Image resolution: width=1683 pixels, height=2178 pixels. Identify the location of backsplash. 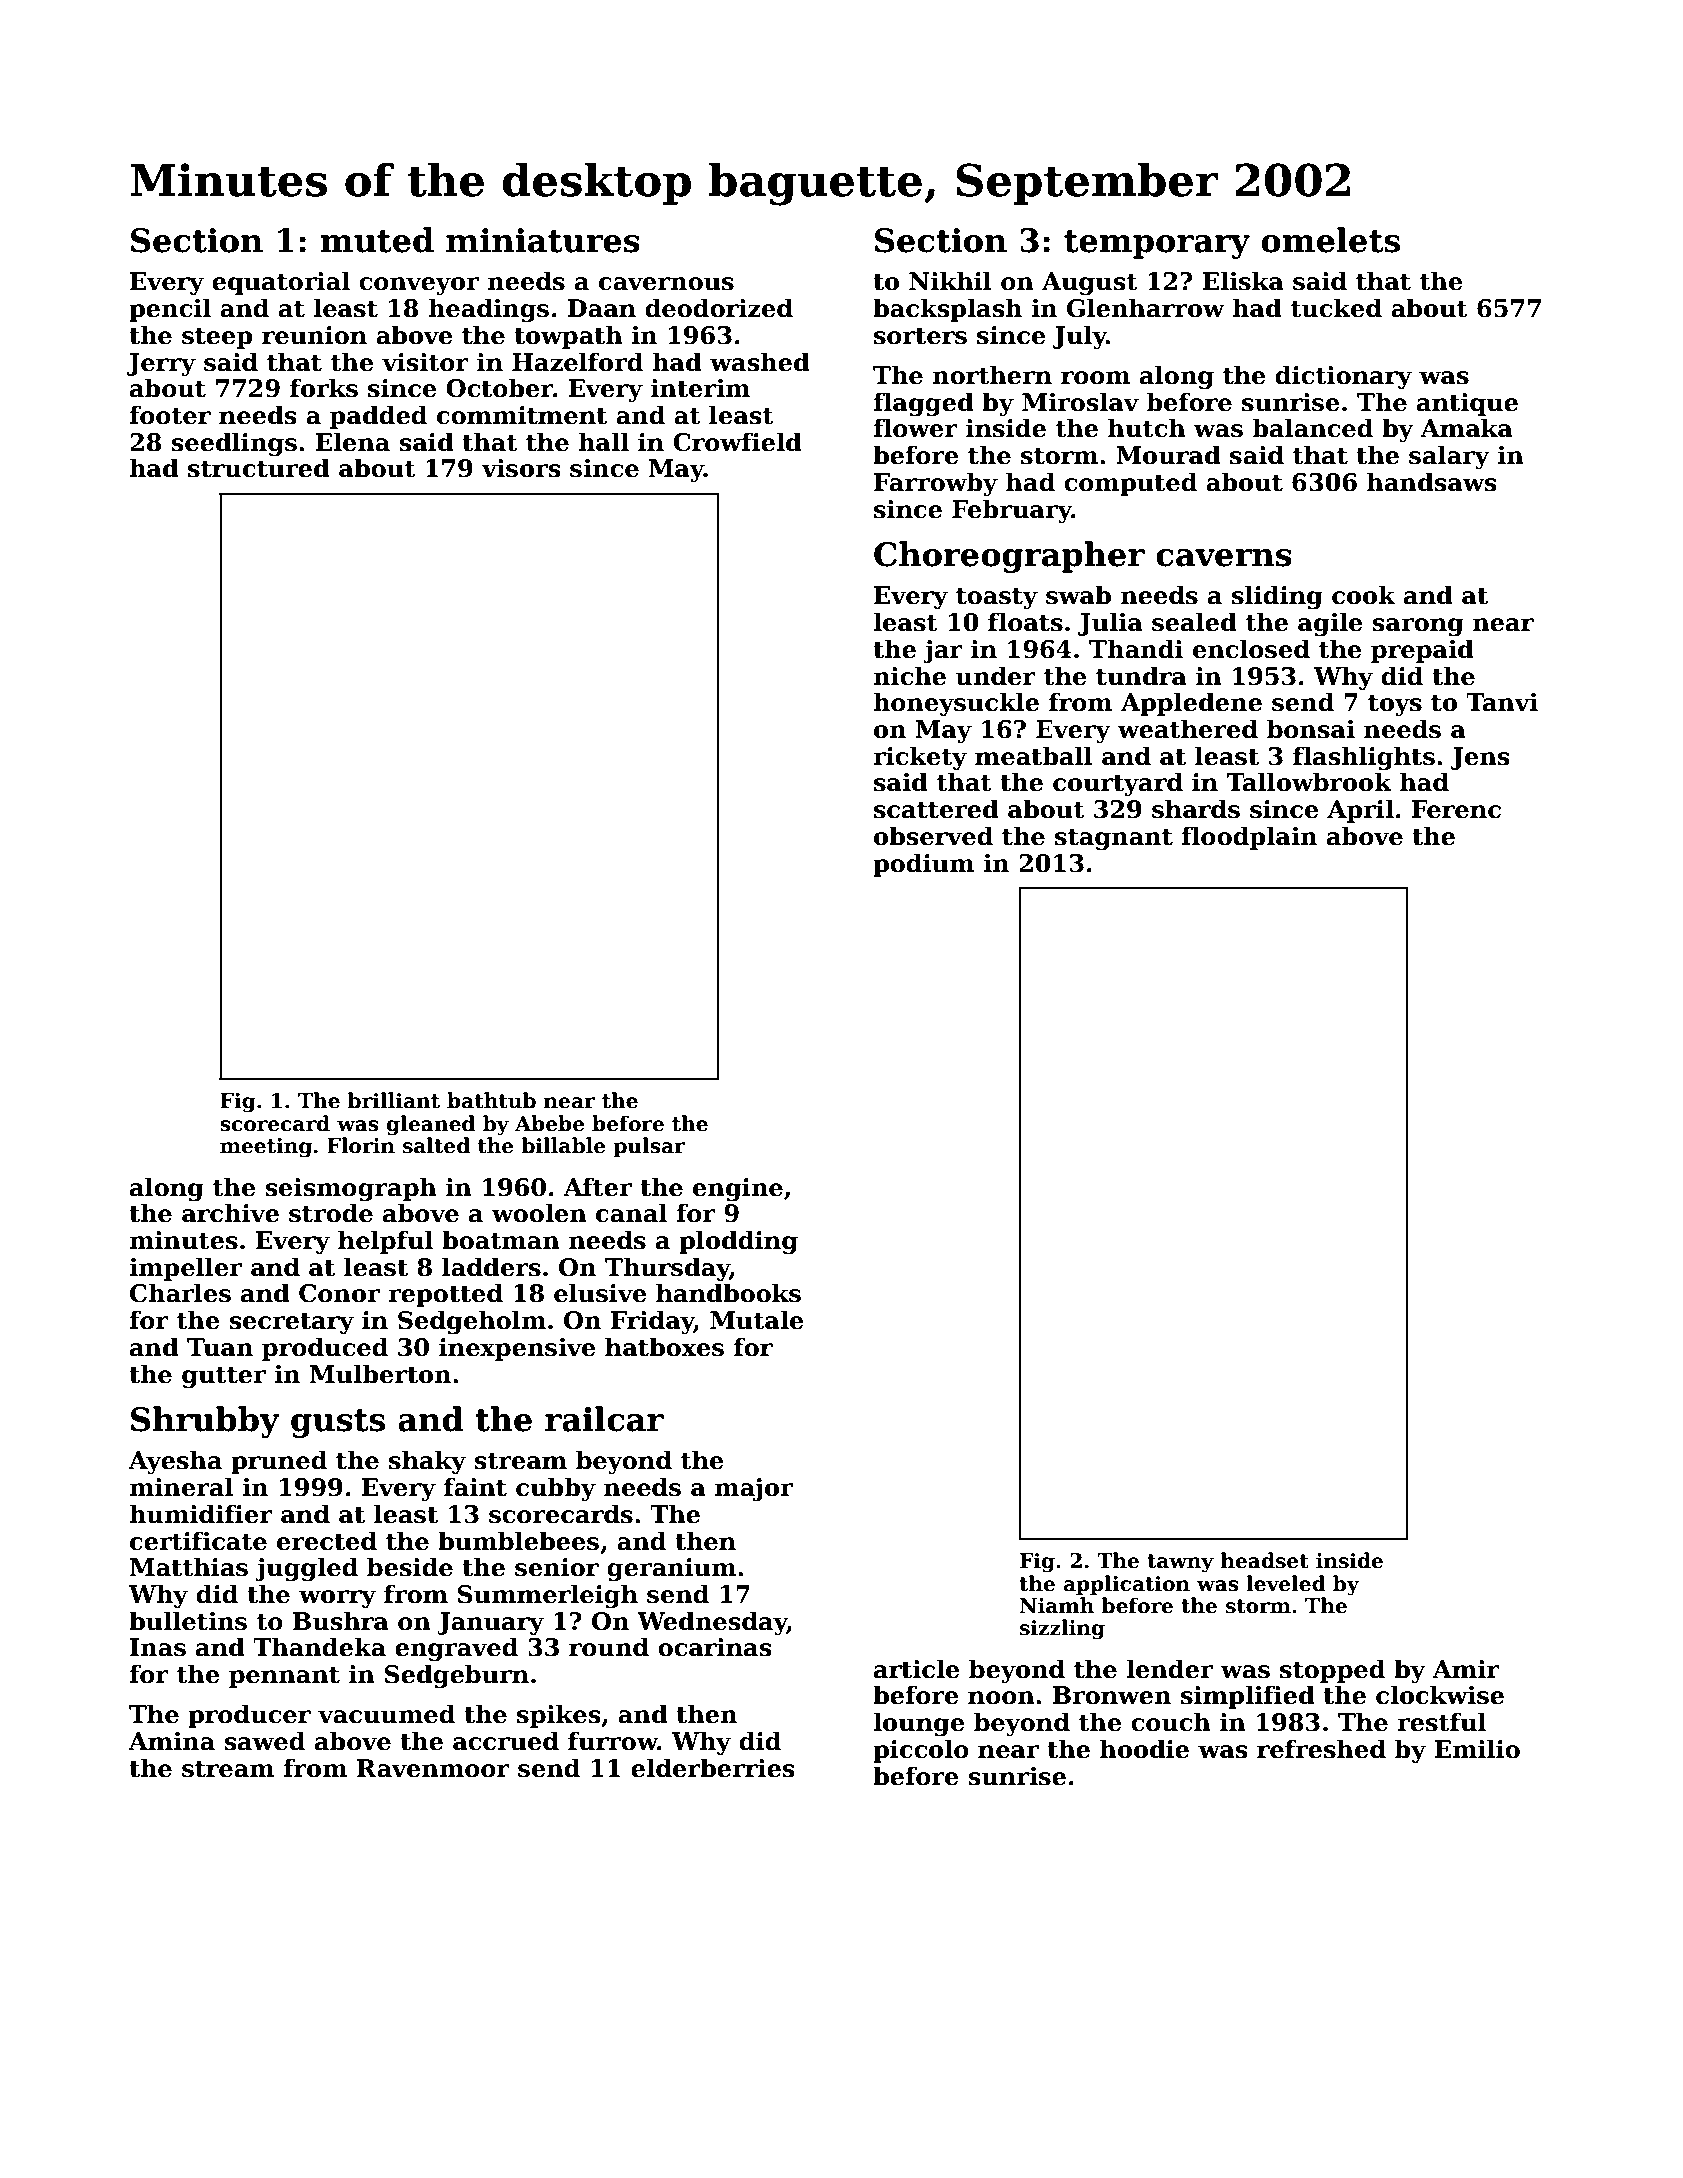
(947, 310).
